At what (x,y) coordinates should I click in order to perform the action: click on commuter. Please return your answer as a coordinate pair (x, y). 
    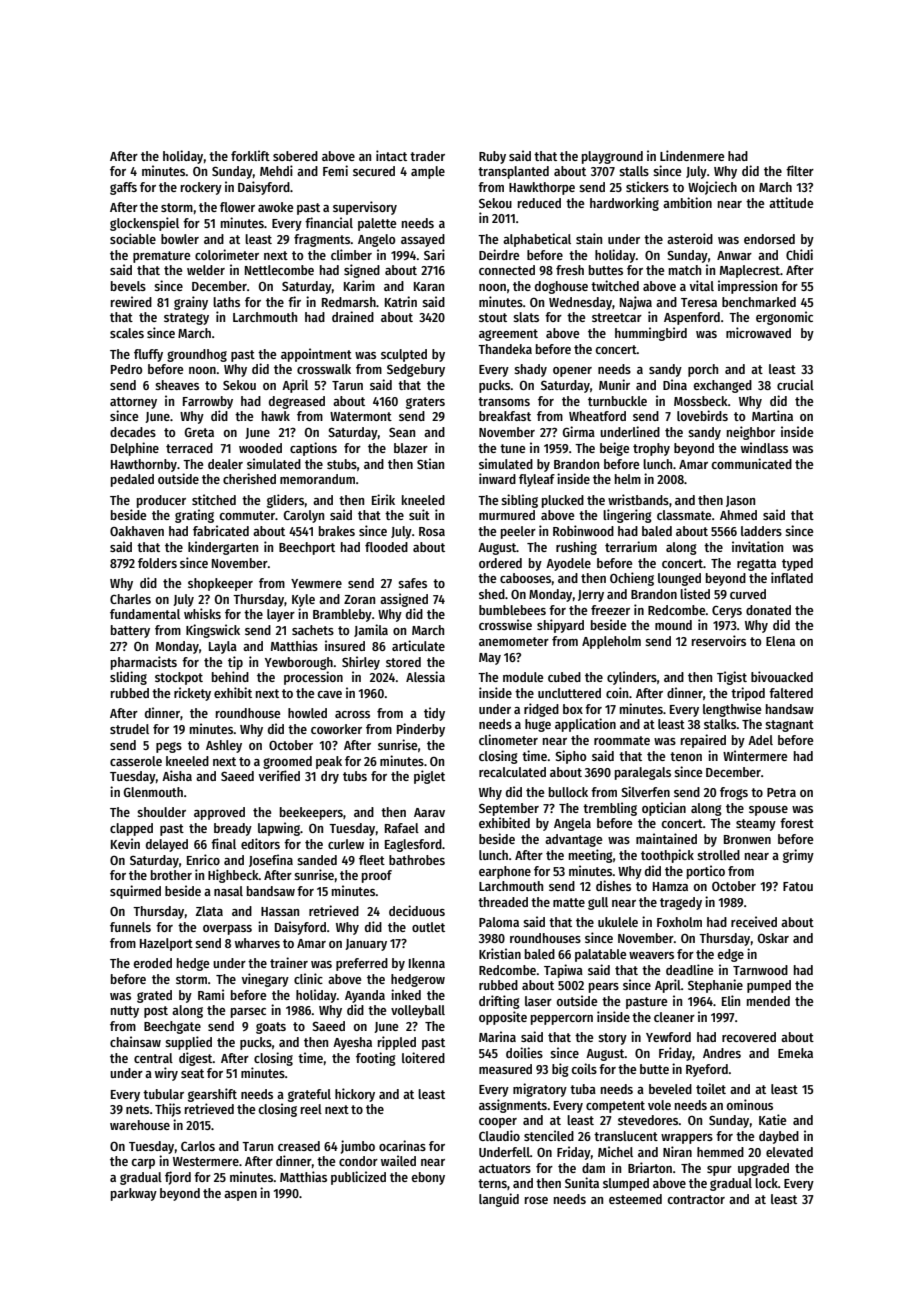
    Looking at the image, I should click on (247, 515).
